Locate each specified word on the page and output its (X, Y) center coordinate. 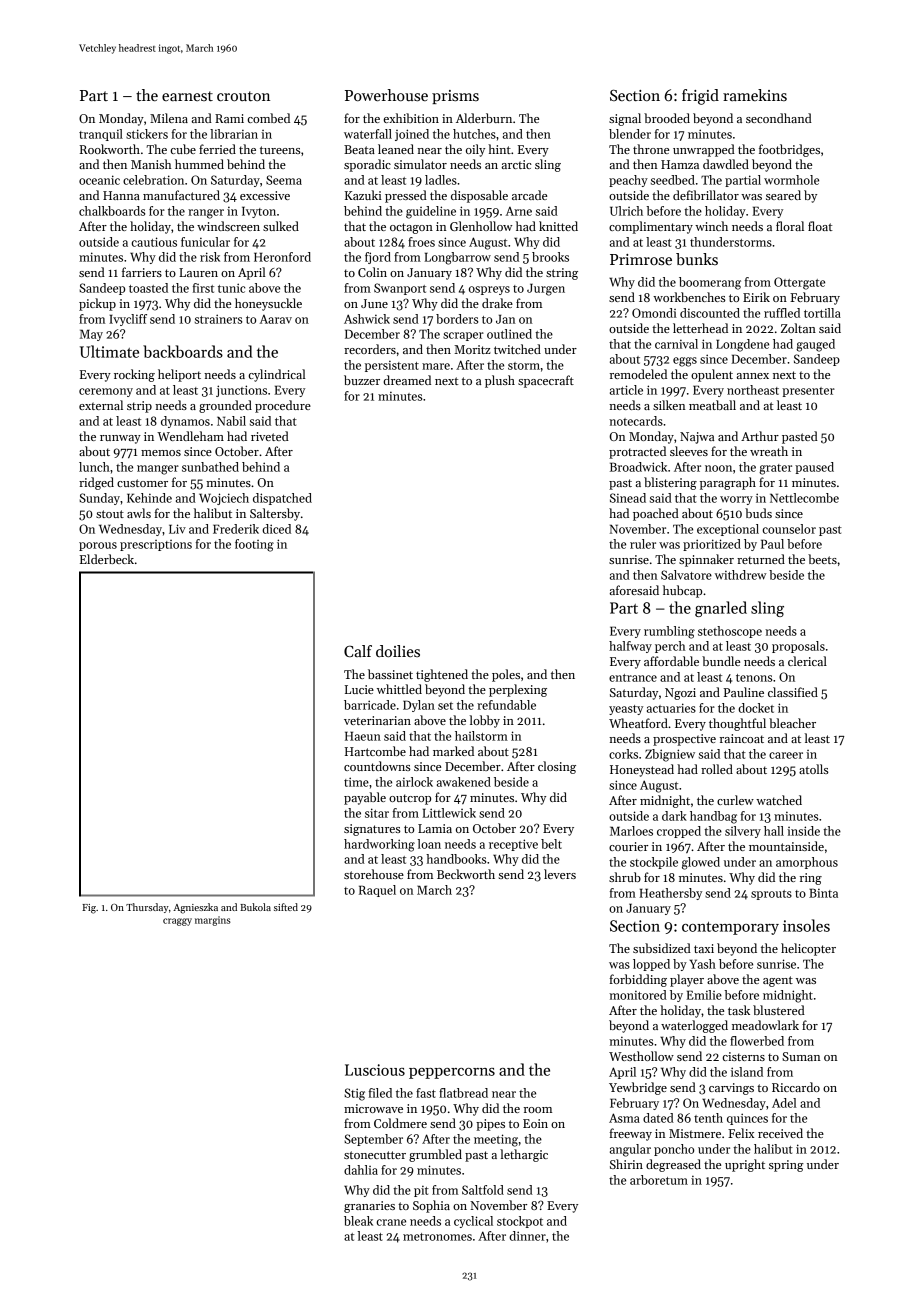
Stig (354, 1094)
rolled (717, 769)
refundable (506, 705)
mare (436, 366)
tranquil (101, 135)
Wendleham (190, 436)
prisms (455, 97)
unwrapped (704, 150)
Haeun (363, 736)
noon (718, 468)
